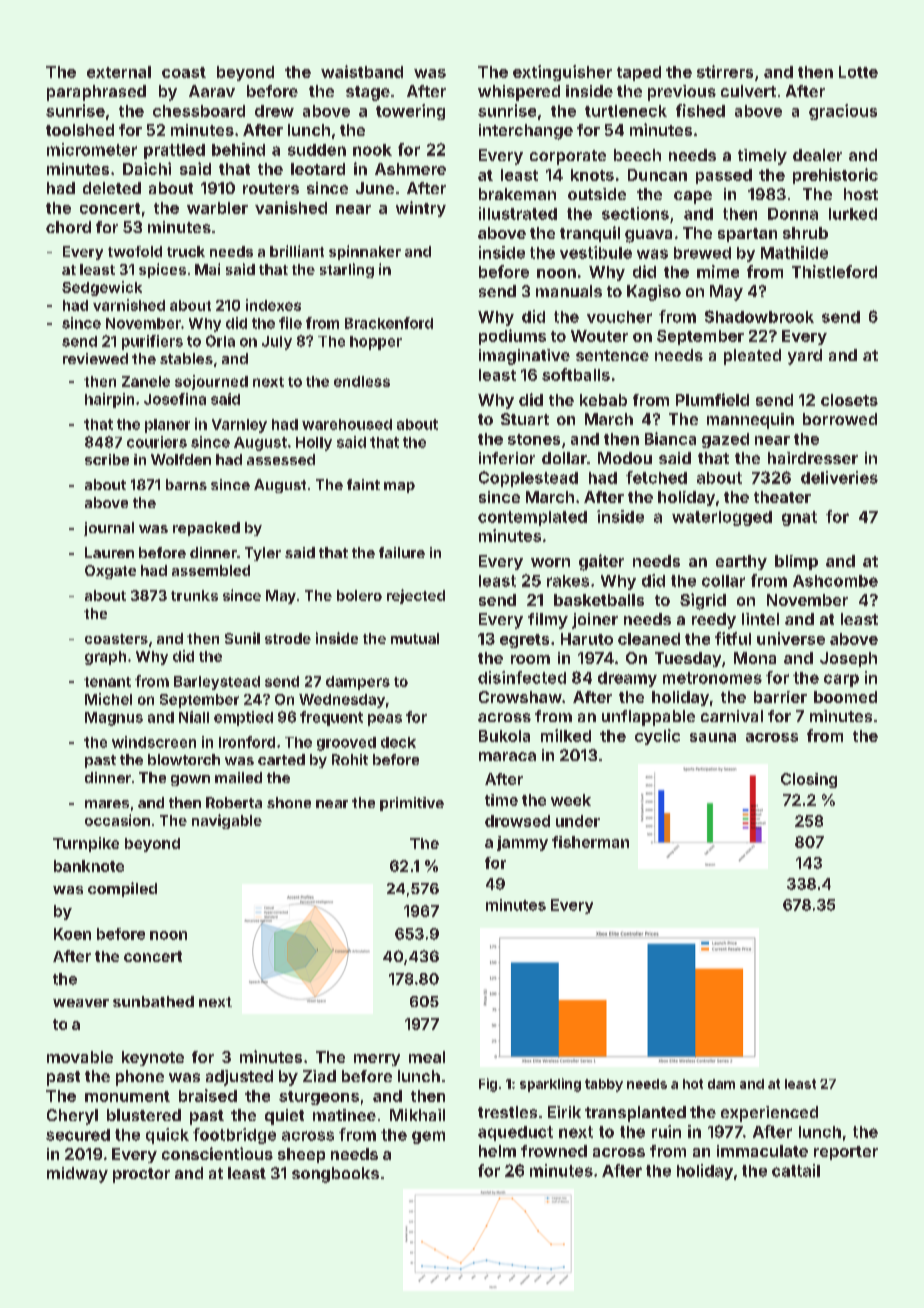 The image size is (924, 1308). I want to click on songbooks, so click(335, 1175).
